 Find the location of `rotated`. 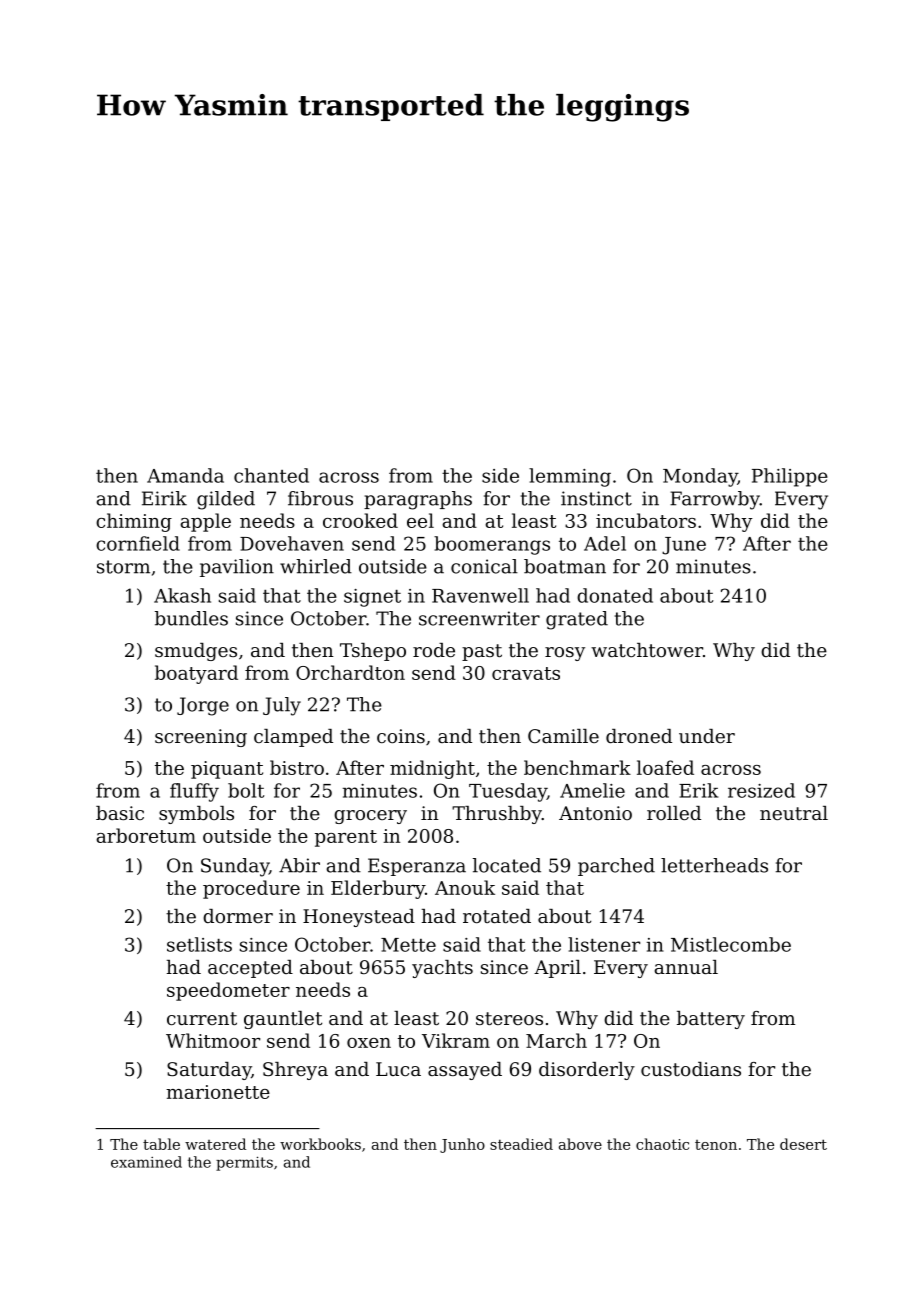

rotated is located at coordinates (497, 916).
